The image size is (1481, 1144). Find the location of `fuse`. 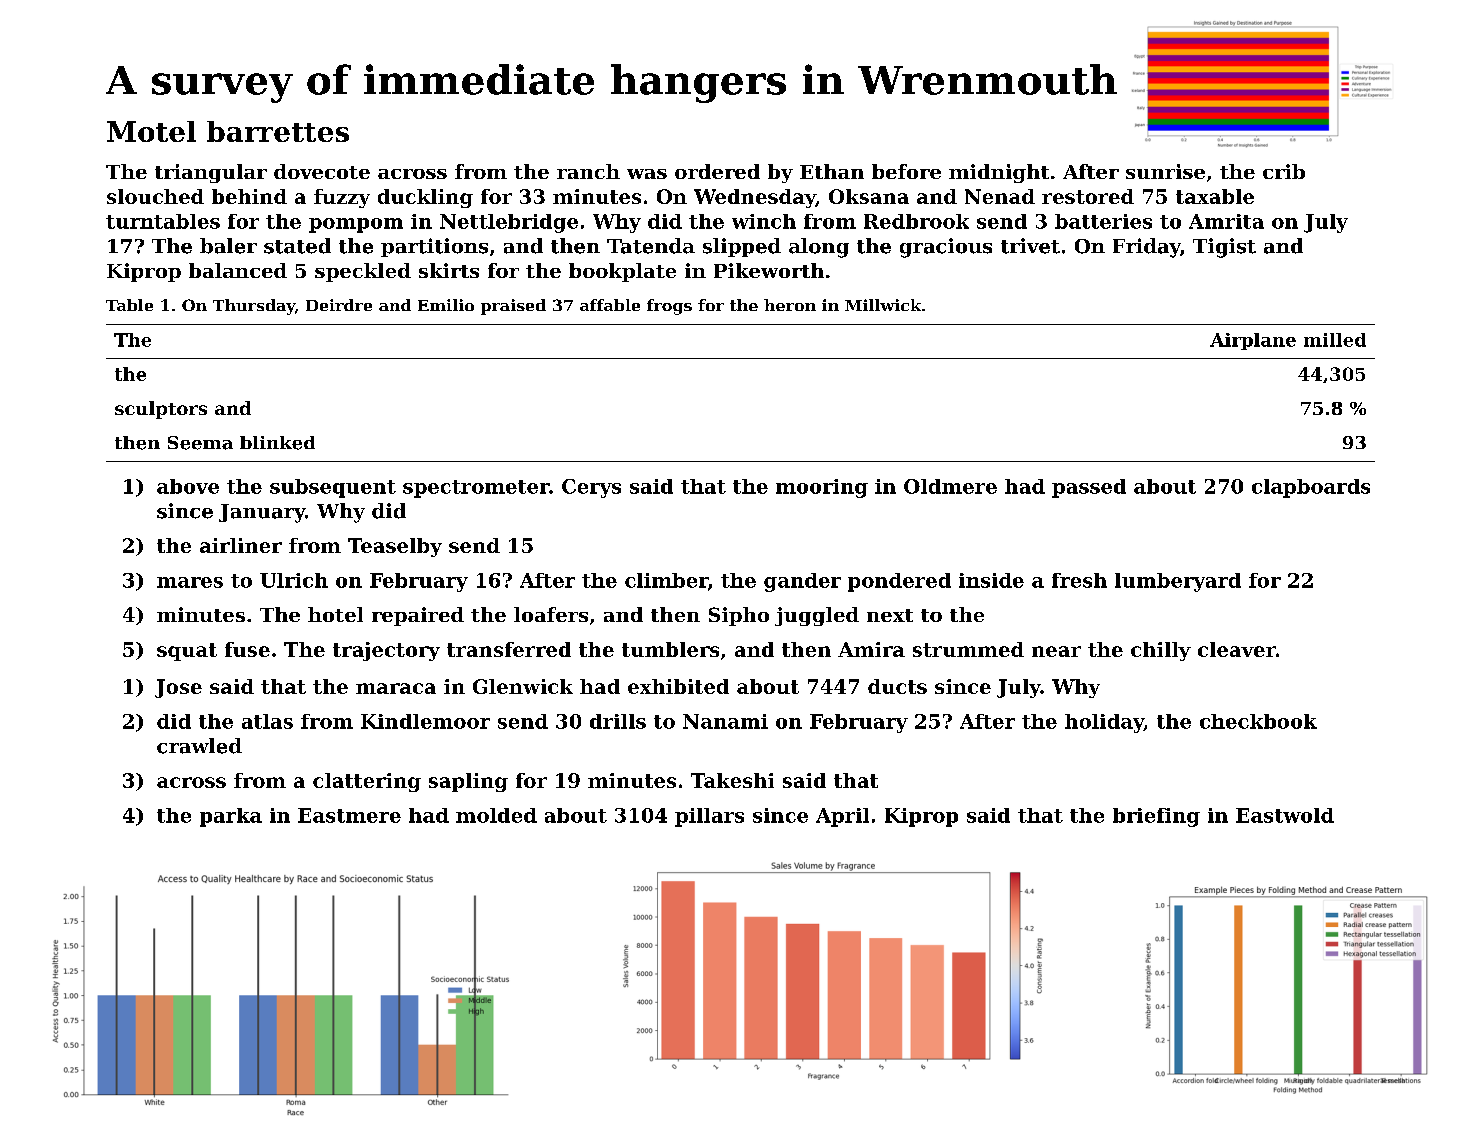

fuse is located at coordinates (247, 649).
